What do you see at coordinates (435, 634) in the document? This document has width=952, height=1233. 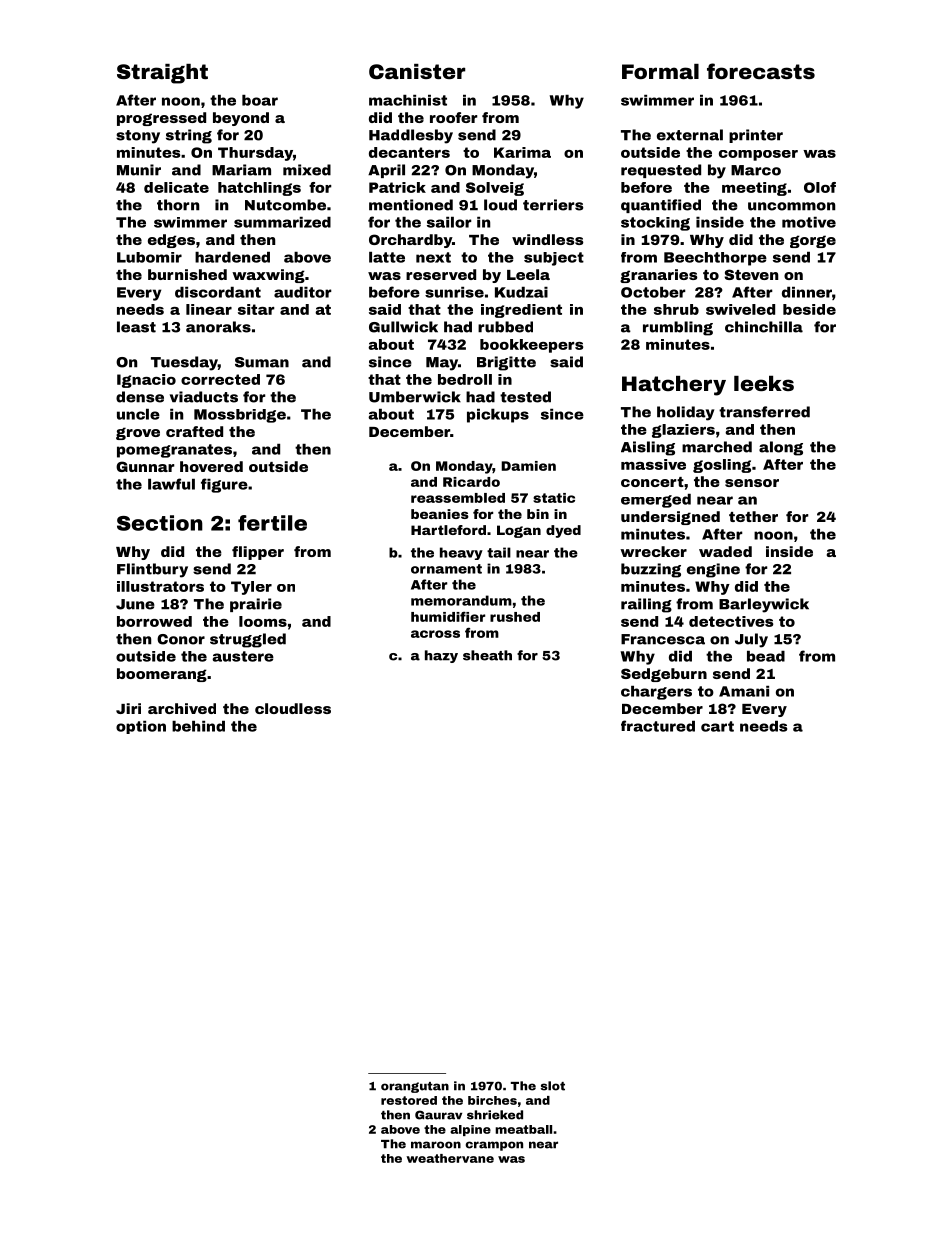 I see `across` at bounding box center [435, 634].
